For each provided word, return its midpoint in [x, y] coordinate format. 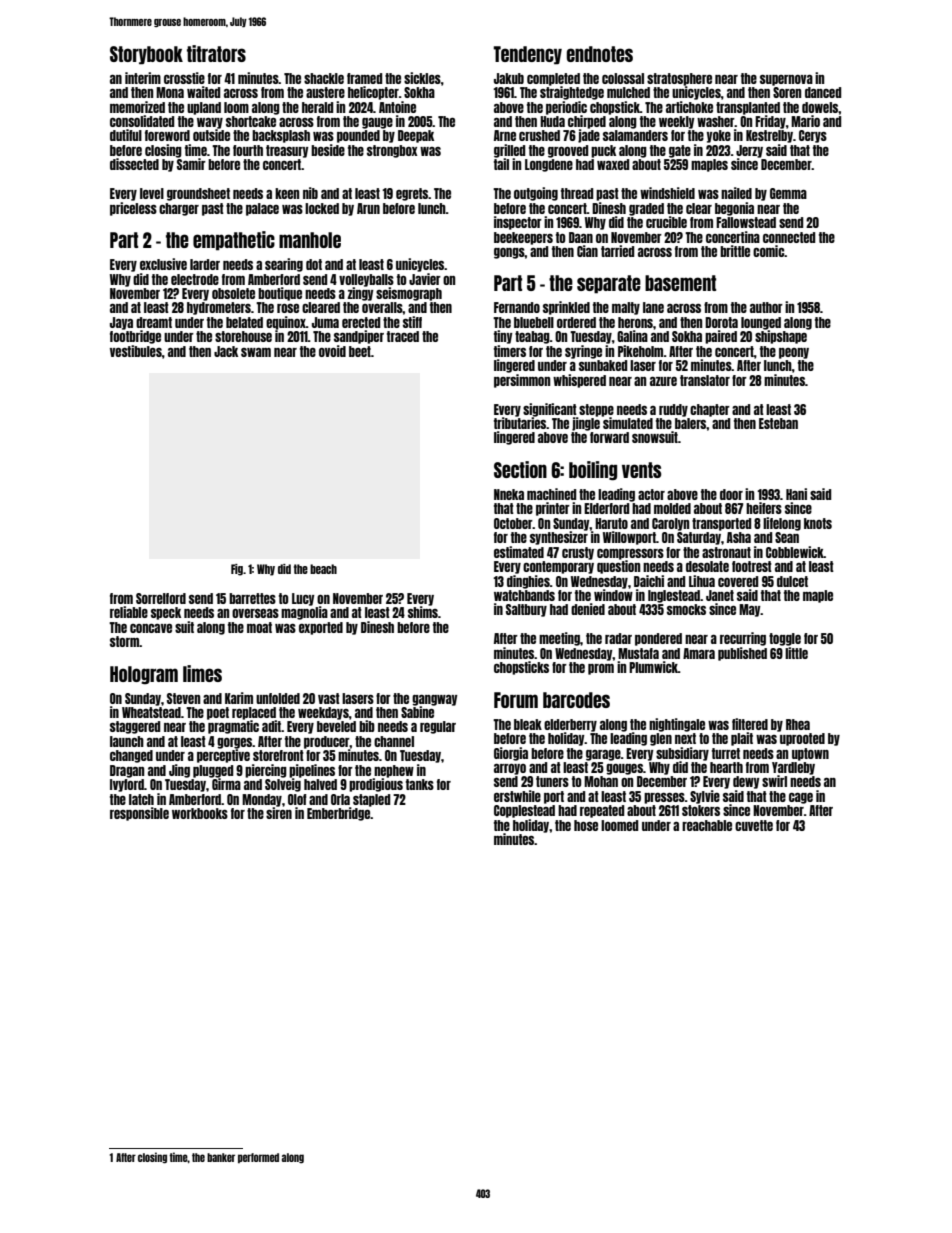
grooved [568, 151]
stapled [371, 800]
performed [258, 1158]
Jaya [121, 323]
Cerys [813, 136]
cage [801, 798]
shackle [324, 78]
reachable [707, 825]
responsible [139, 814]
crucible [666, 222]
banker [221, 1157]
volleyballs [366, 280]
